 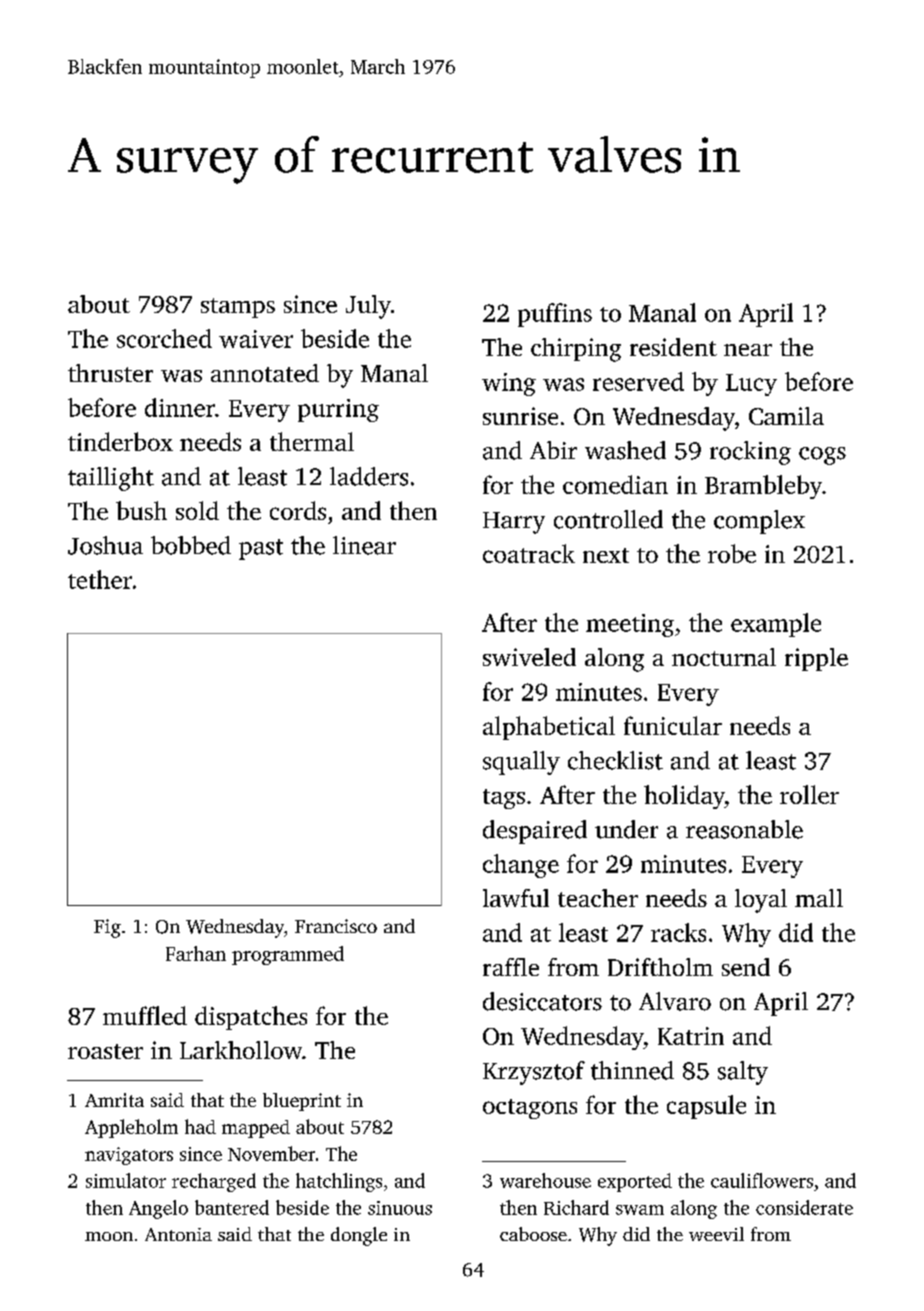 What do you see at coordinates (626, 829) in the page?
I see `under` at bounding box center [626, 829].
